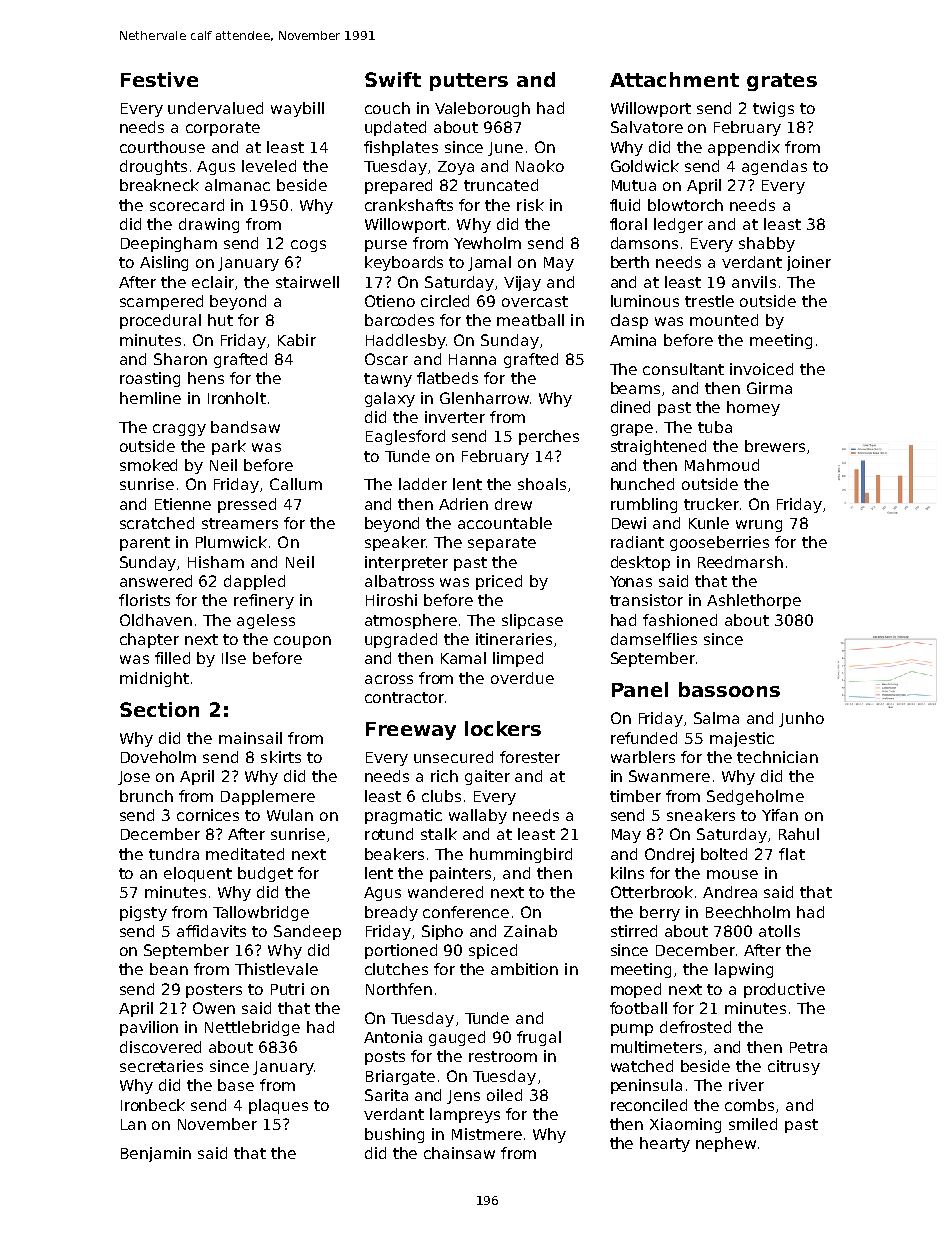 This screenshot has height=1233, width=952. What do you see at coordinates (505, 523) in the screenshot?
I see `accountable` at bounding box center [505, 523].
